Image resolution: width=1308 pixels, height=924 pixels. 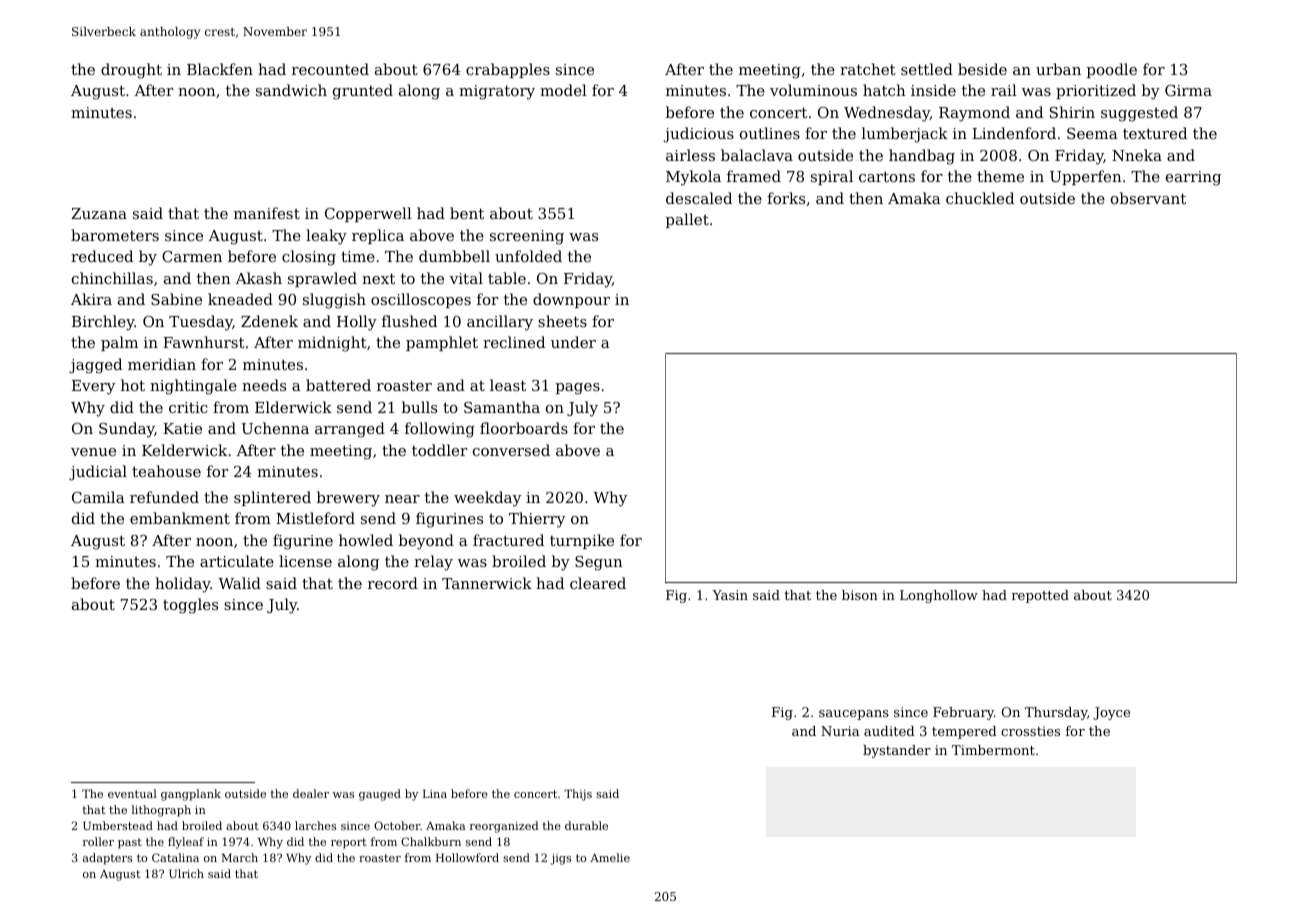 What do you see at coordinates (1111, 713) in the screenshot?
I see `Joyce` at bounding box center [1111, 713].
